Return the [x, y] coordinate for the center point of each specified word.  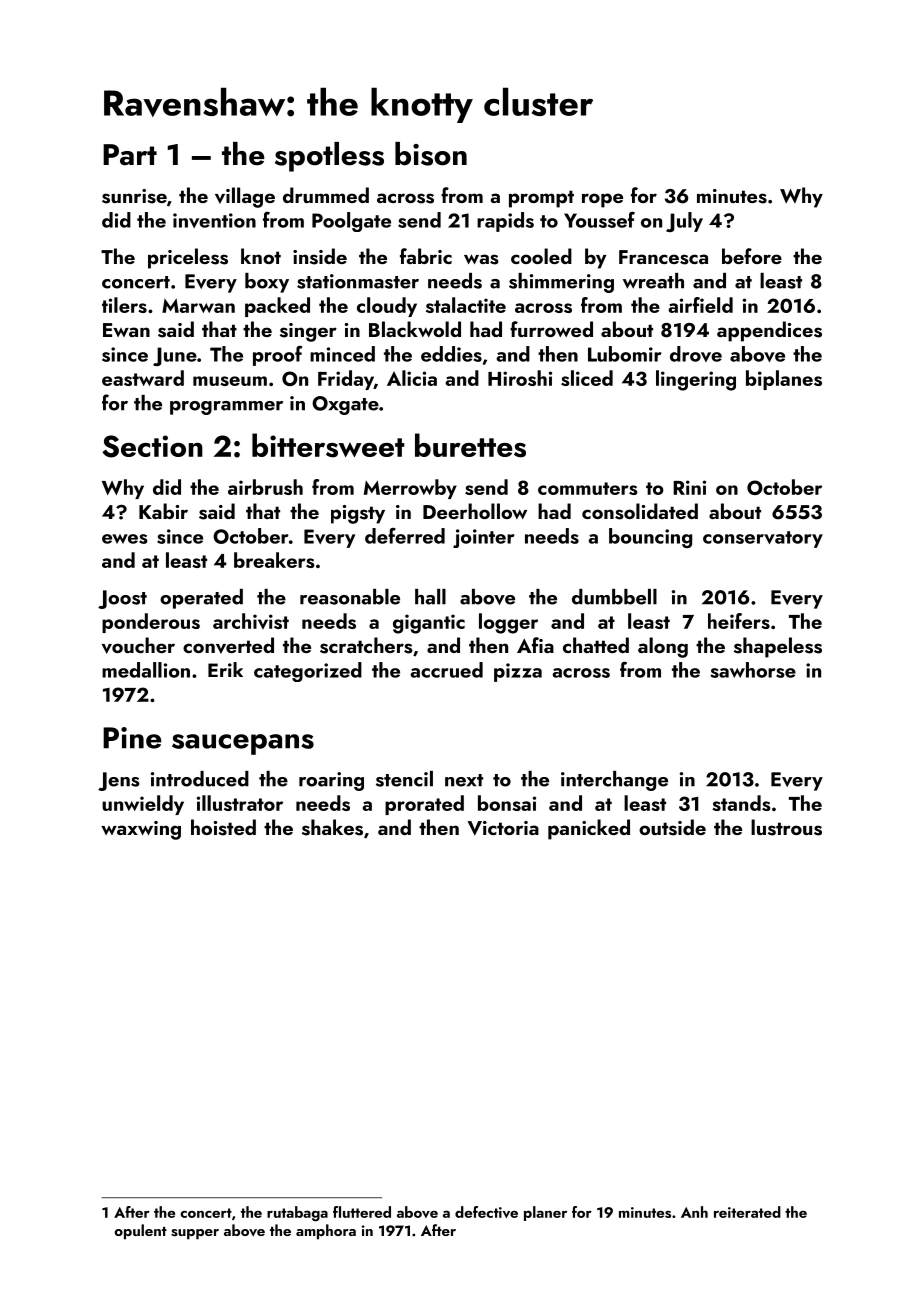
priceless [188, 258]
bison [431, 154]
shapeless [778, 647]
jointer [483, 538]
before [752, 256]
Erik [225, 669]
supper [195, 1234]
